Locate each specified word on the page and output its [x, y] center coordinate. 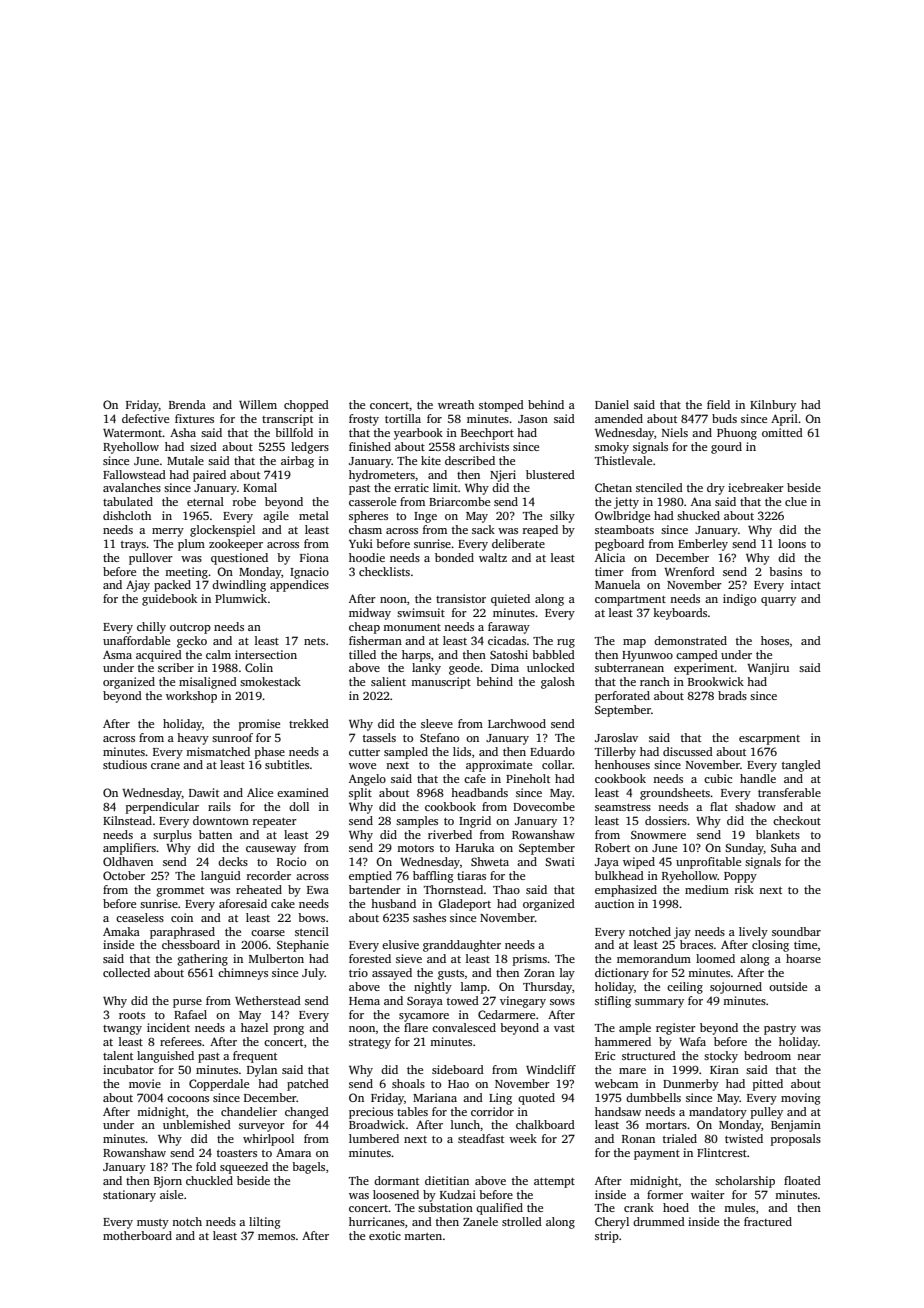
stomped [501, 406]
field [718, 404]
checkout [797, 820]
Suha [784, 847]
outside [788, 986]
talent [118, 1055]
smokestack [270, 681]
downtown [221, 820]
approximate [499, 766]
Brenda [187, 404]
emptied [370, 877]
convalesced [464, 1027]
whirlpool [268, 1140]
